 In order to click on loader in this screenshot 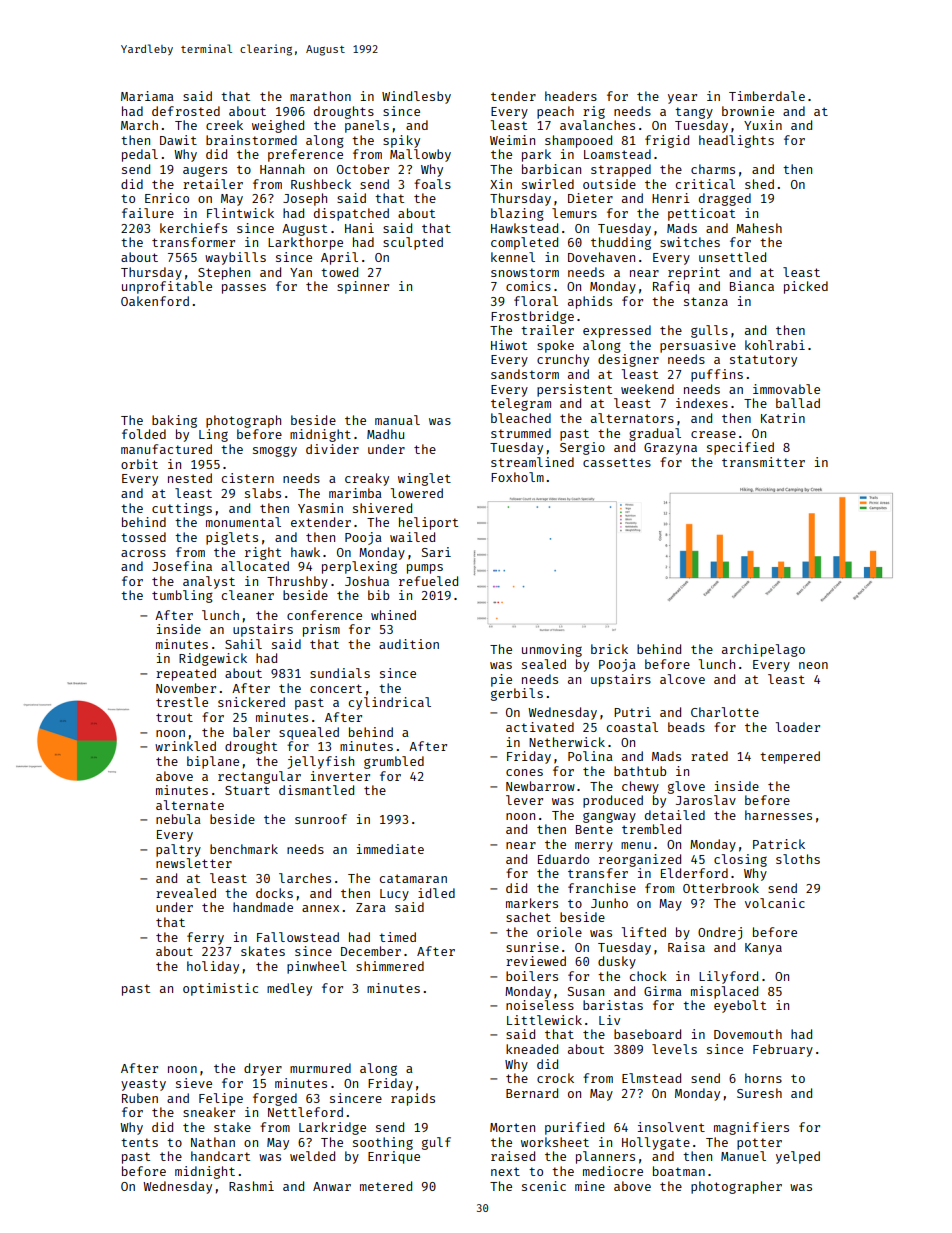, I will do `click(798, 727)`.
